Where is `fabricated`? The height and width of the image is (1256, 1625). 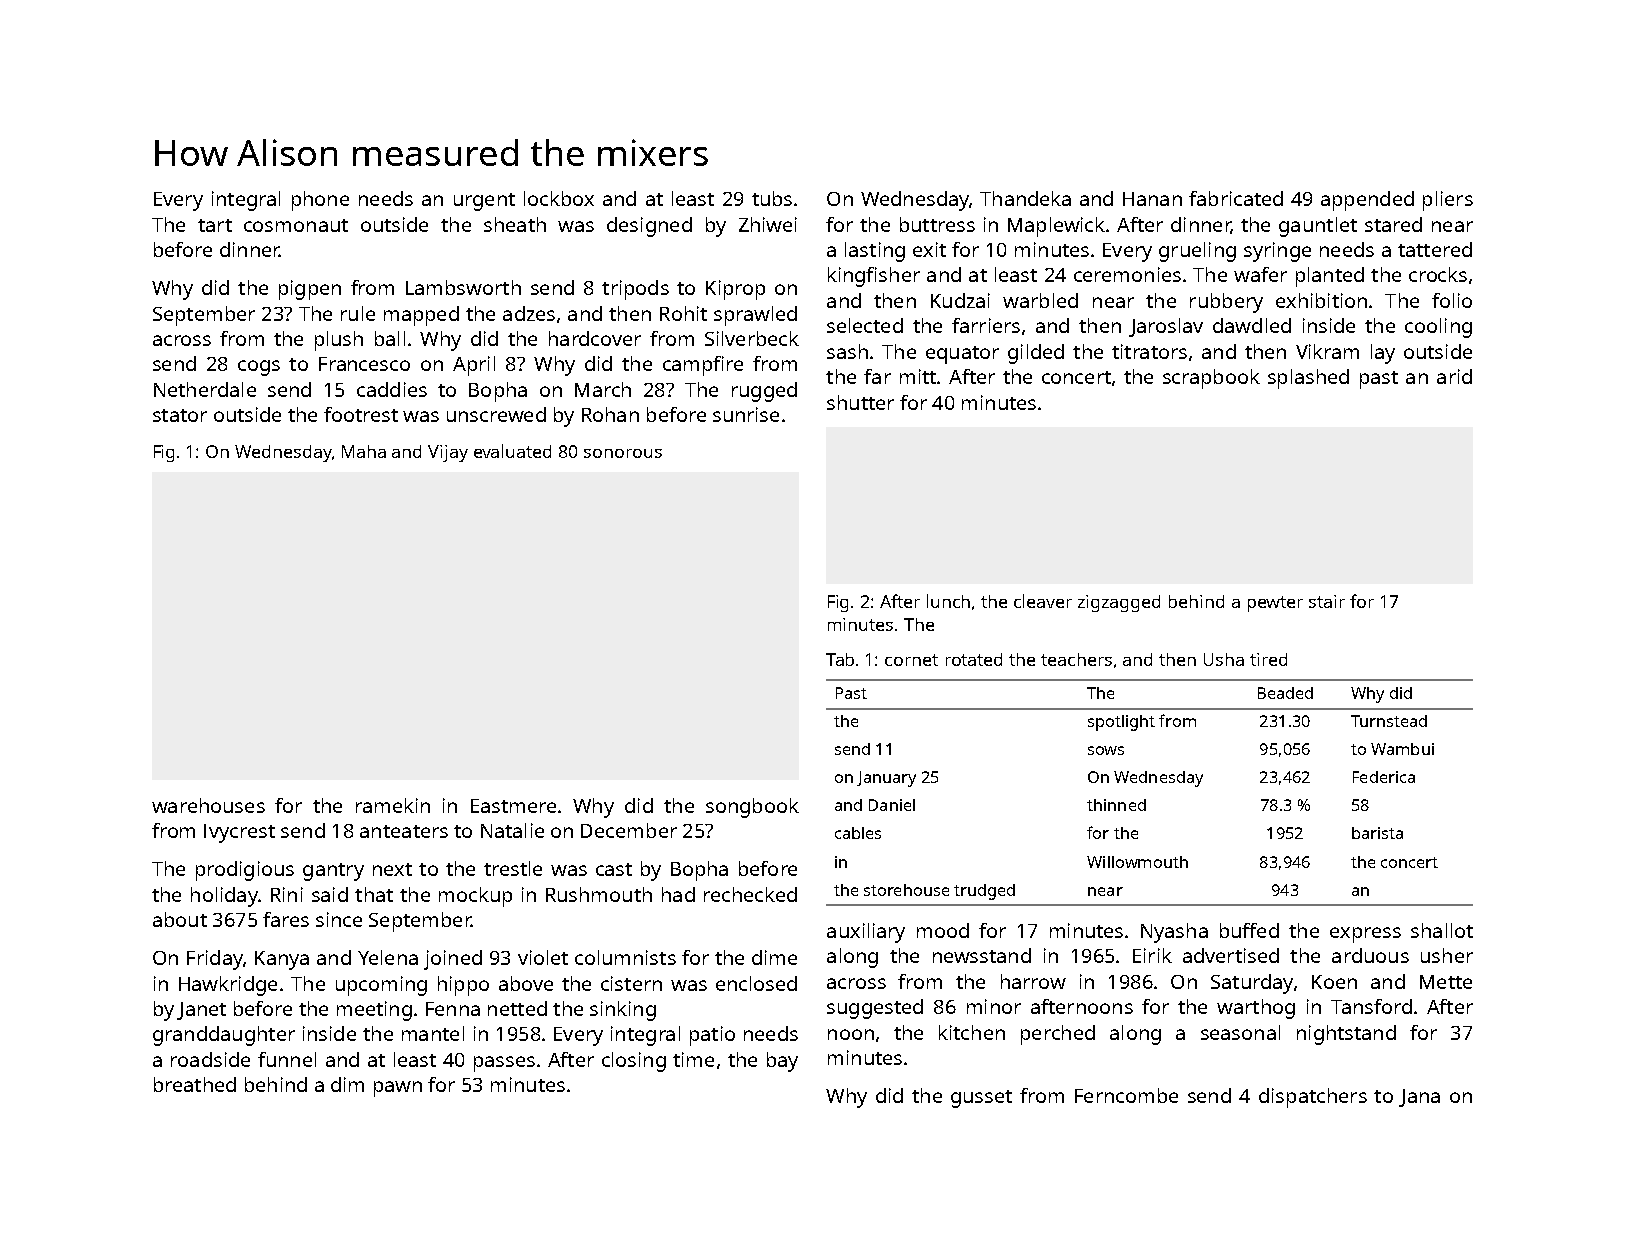
fabricated is located at coordinates (1236, 198).
